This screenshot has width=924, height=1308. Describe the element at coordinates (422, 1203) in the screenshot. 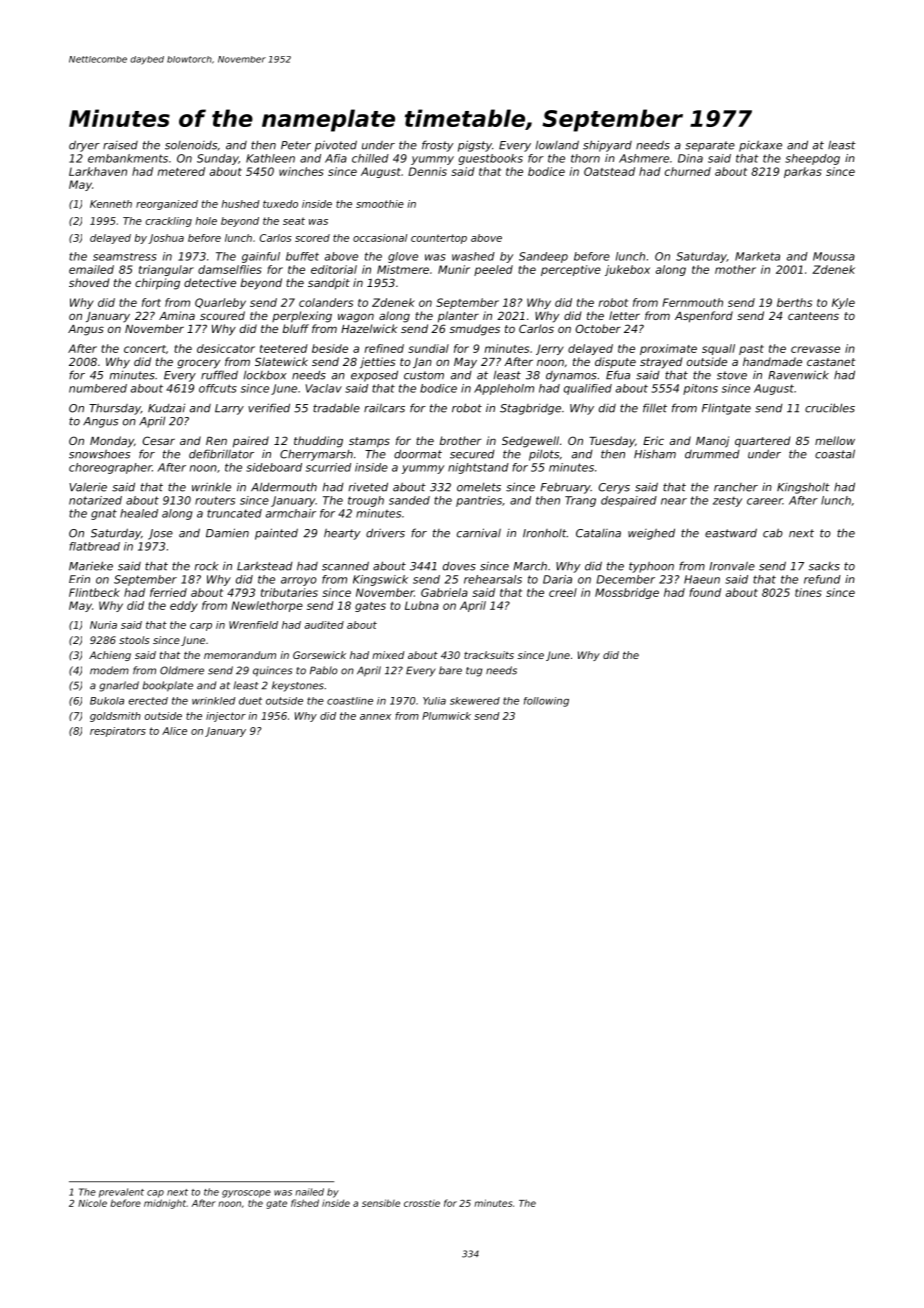

I see `crosstie` at that location.
